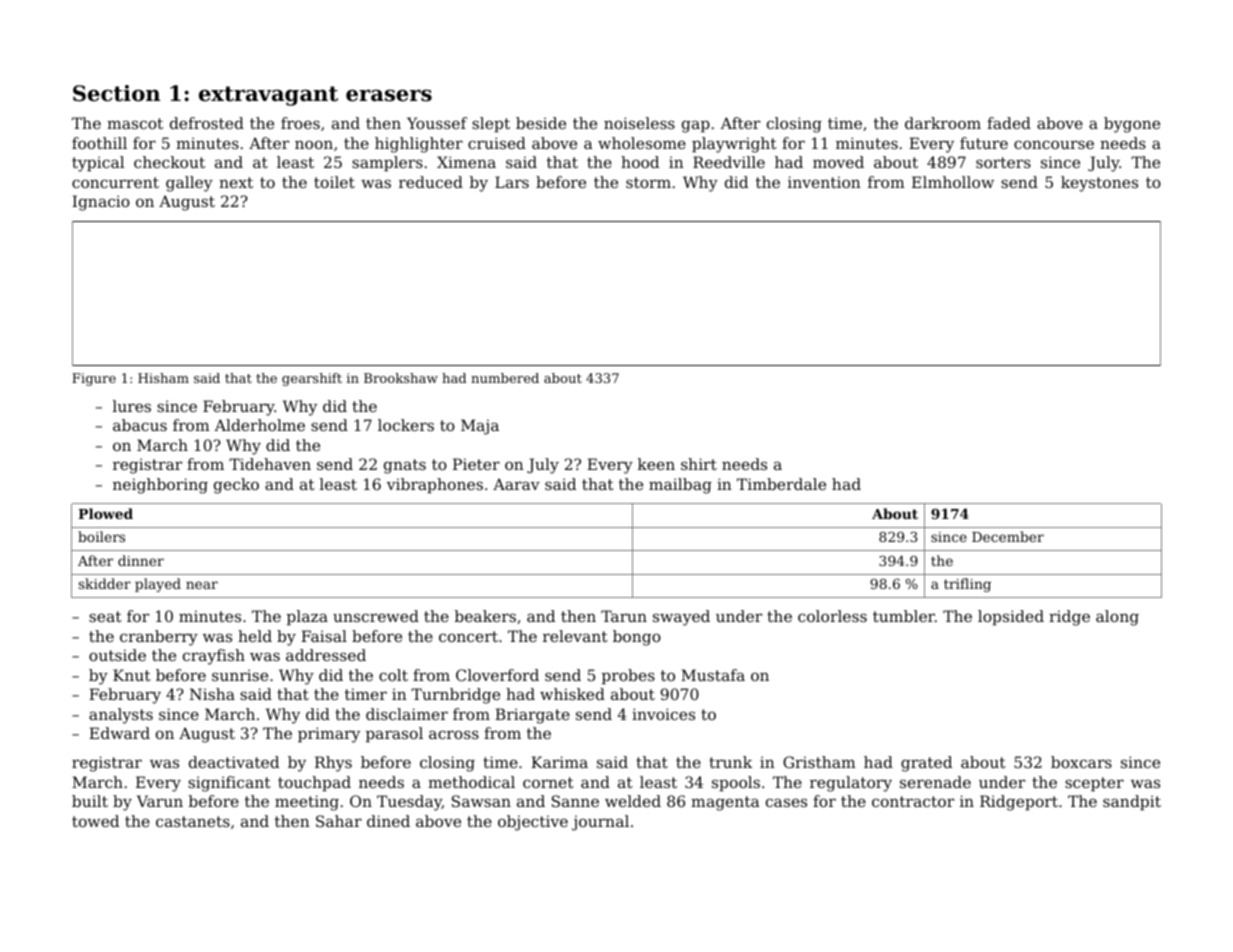  What do you see at coordinates (116, 93) in the document?
I see `Section` at bounding box center [116, 93].
